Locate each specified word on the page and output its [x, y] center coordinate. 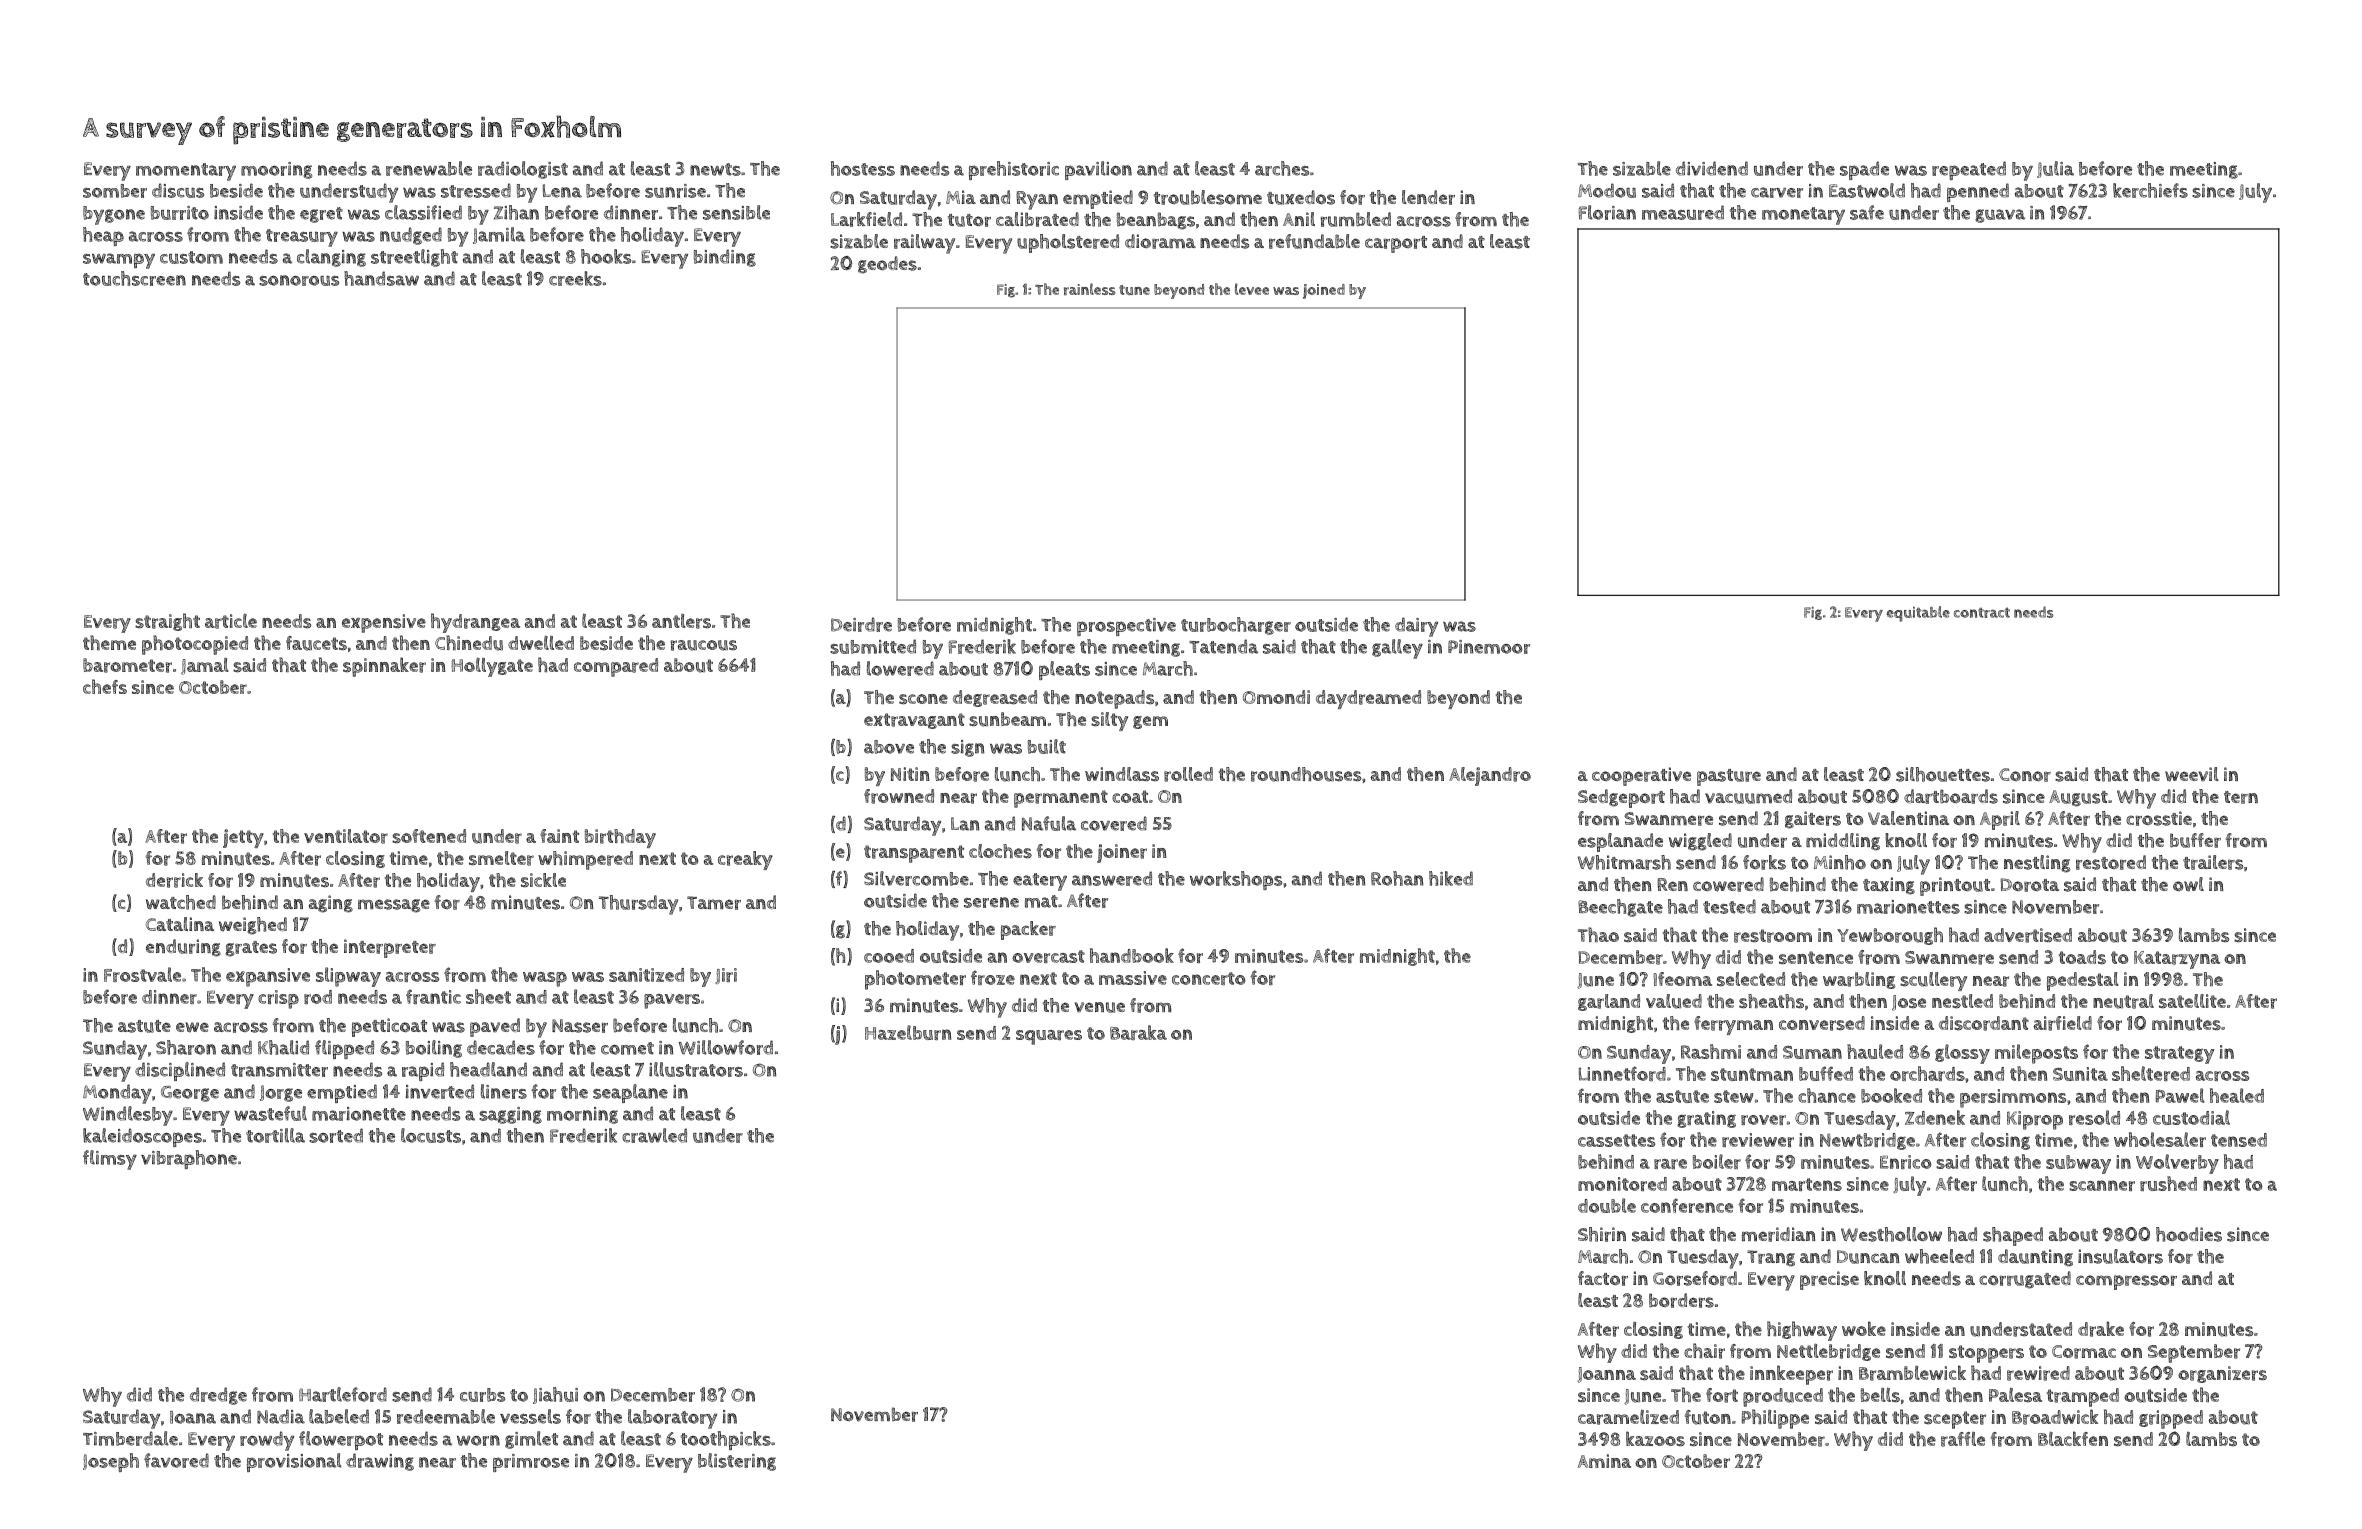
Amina [1604, 1461]
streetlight [414, 258]
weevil [2192, 774]
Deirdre [861, 624]
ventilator [346, 836]
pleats [1064, 670]
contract [1982, 612]
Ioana [193, 1417]
